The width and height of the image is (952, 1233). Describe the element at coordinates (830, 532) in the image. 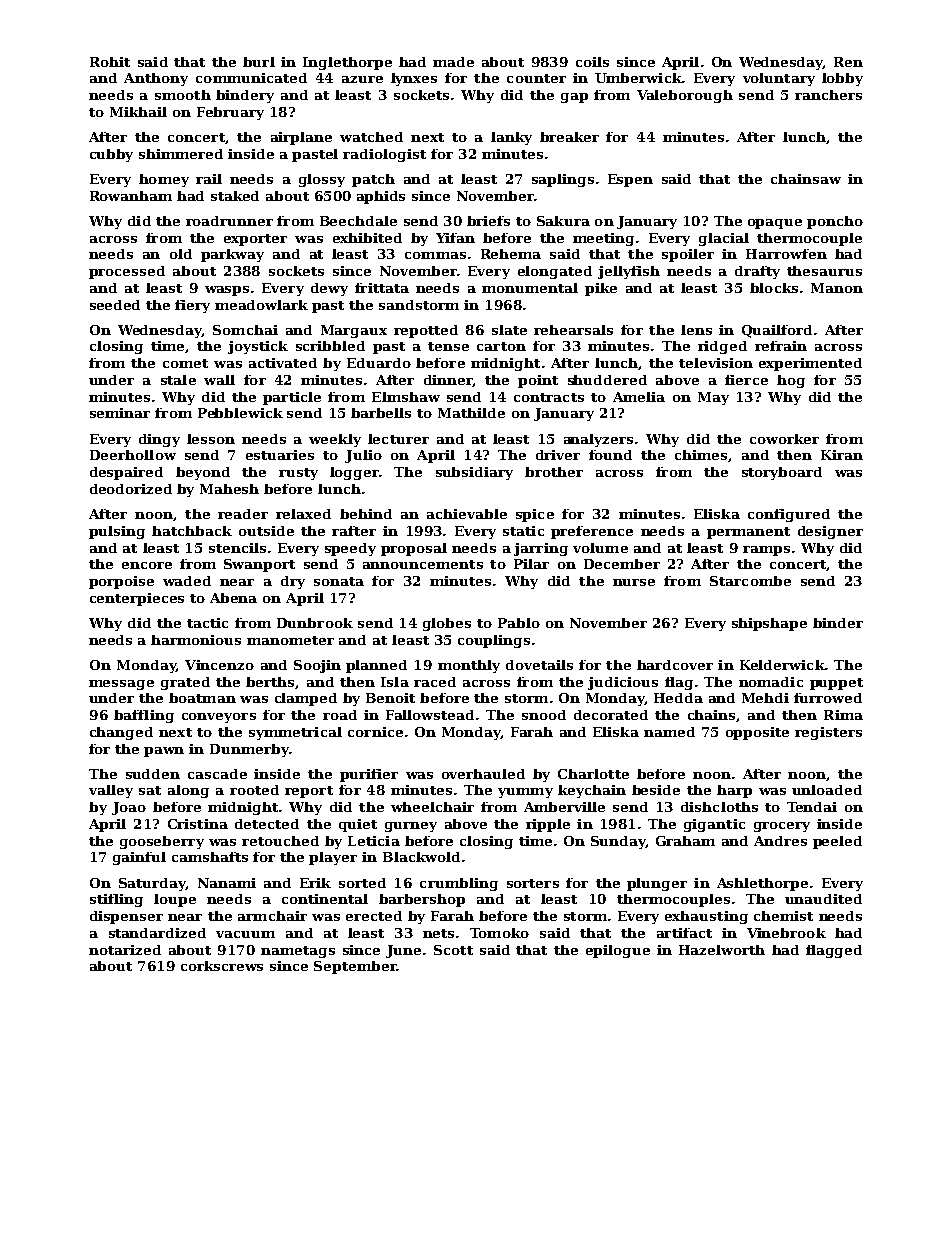

I see `designer` at that location.
